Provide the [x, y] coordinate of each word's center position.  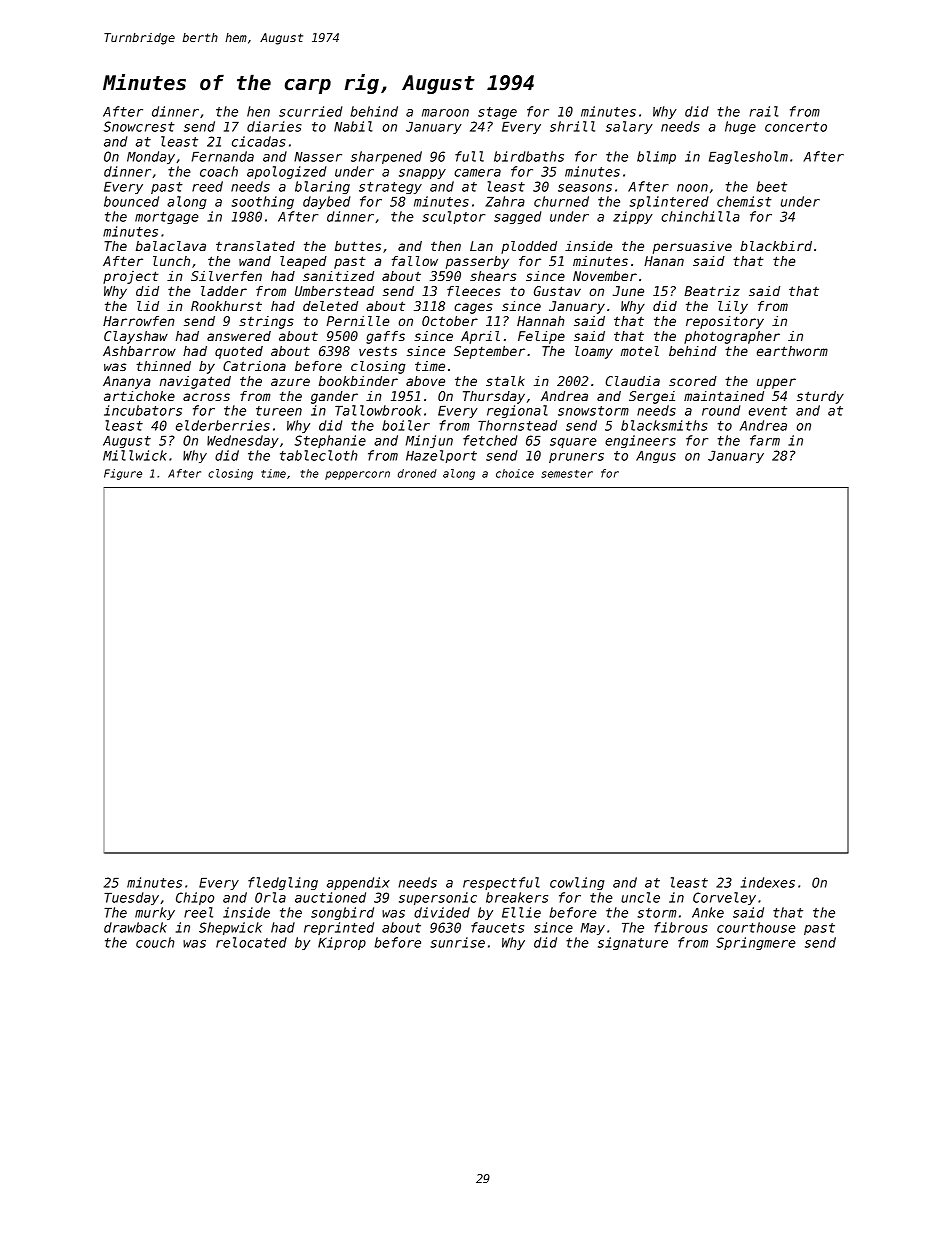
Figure [123, 474]
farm [765, 440]
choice [515, 473]
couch [155, 942]
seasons [585, 188]
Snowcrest [139, 126]
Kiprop [342, 943]
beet [771, 186]
